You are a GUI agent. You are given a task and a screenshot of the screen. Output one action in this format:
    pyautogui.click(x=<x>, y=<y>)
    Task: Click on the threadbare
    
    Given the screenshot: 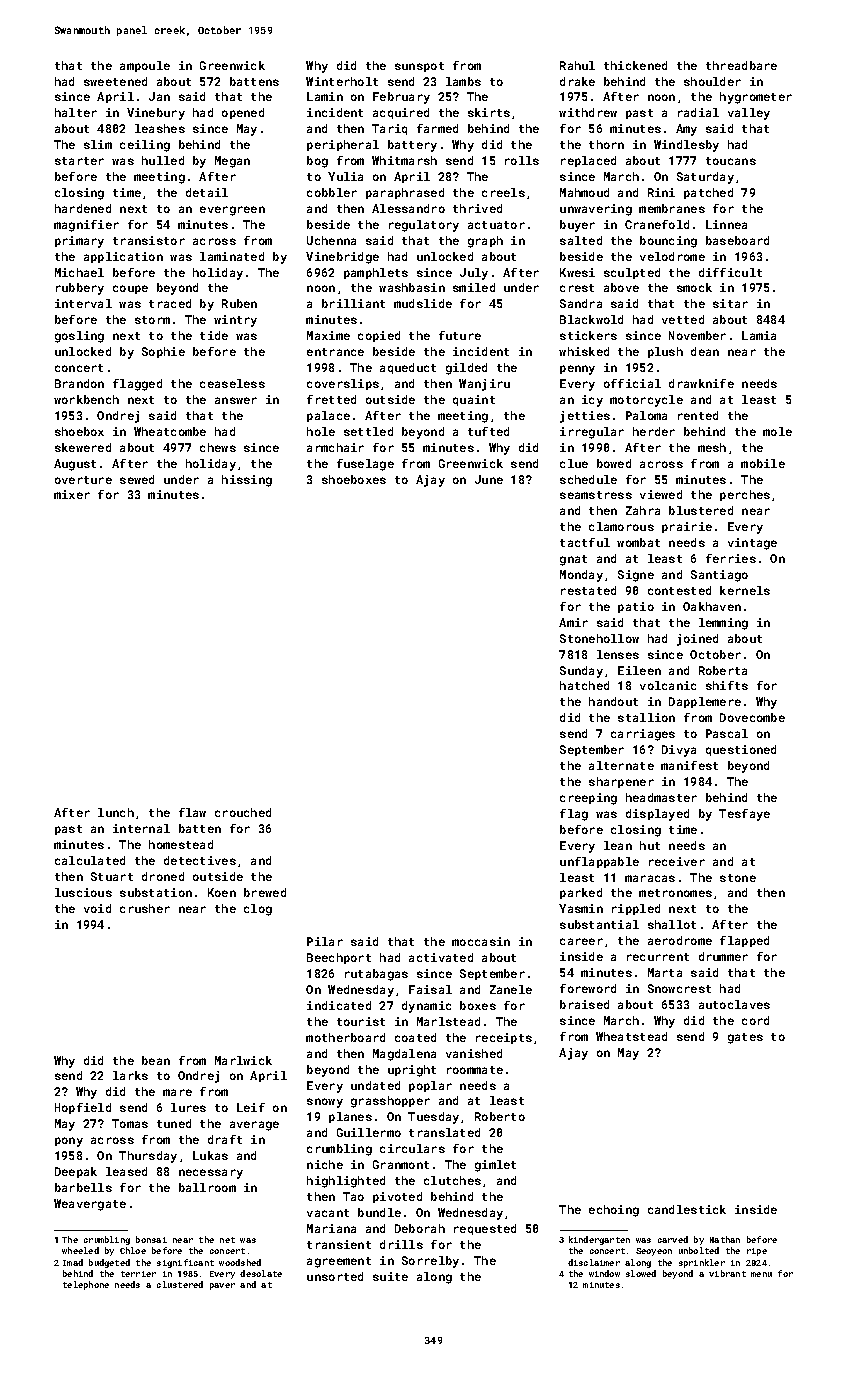 What is the action you would take?
    pyautogui.click(x=741, y=65)
